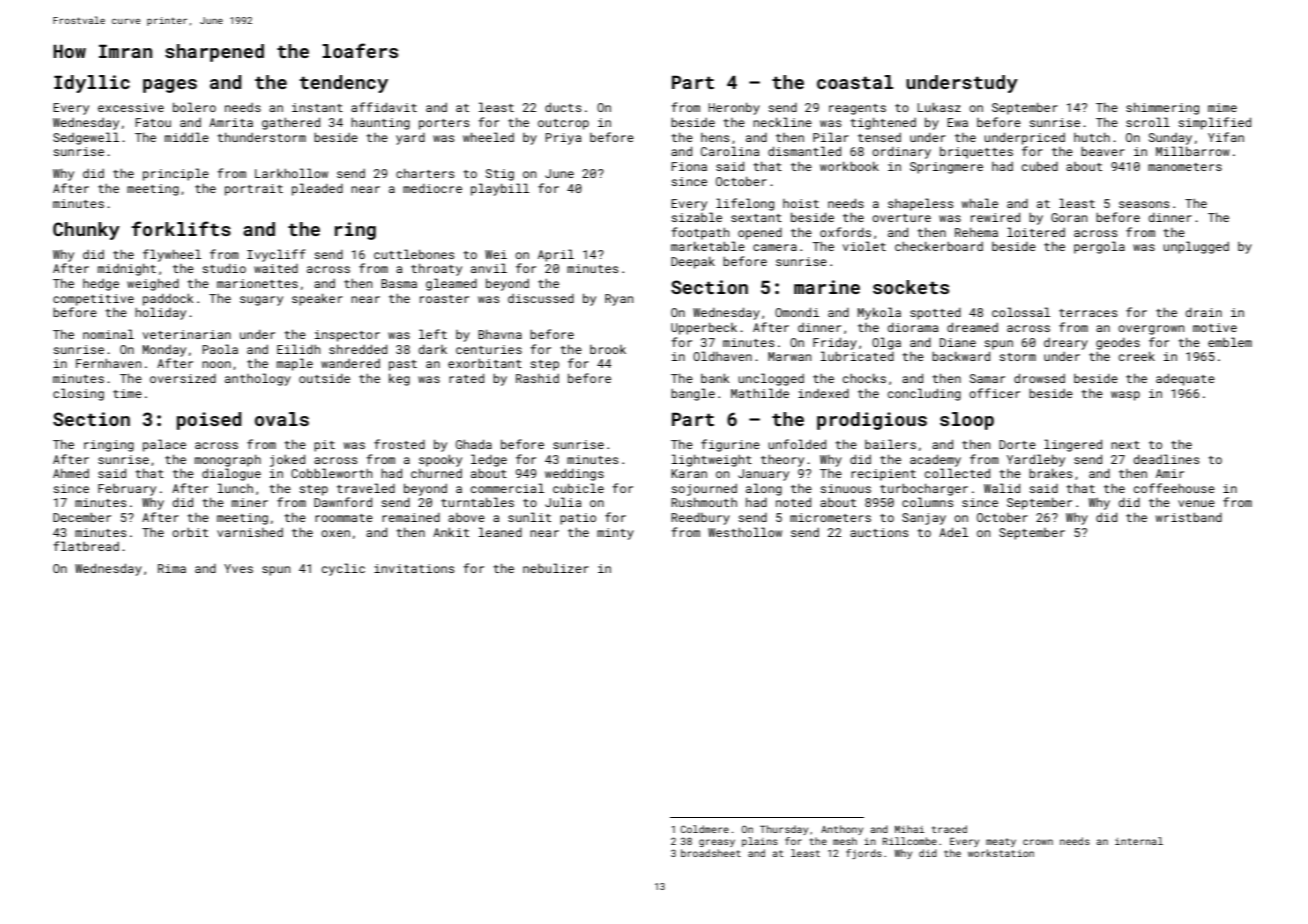  I want to click on Rima, so click(172, 568).
